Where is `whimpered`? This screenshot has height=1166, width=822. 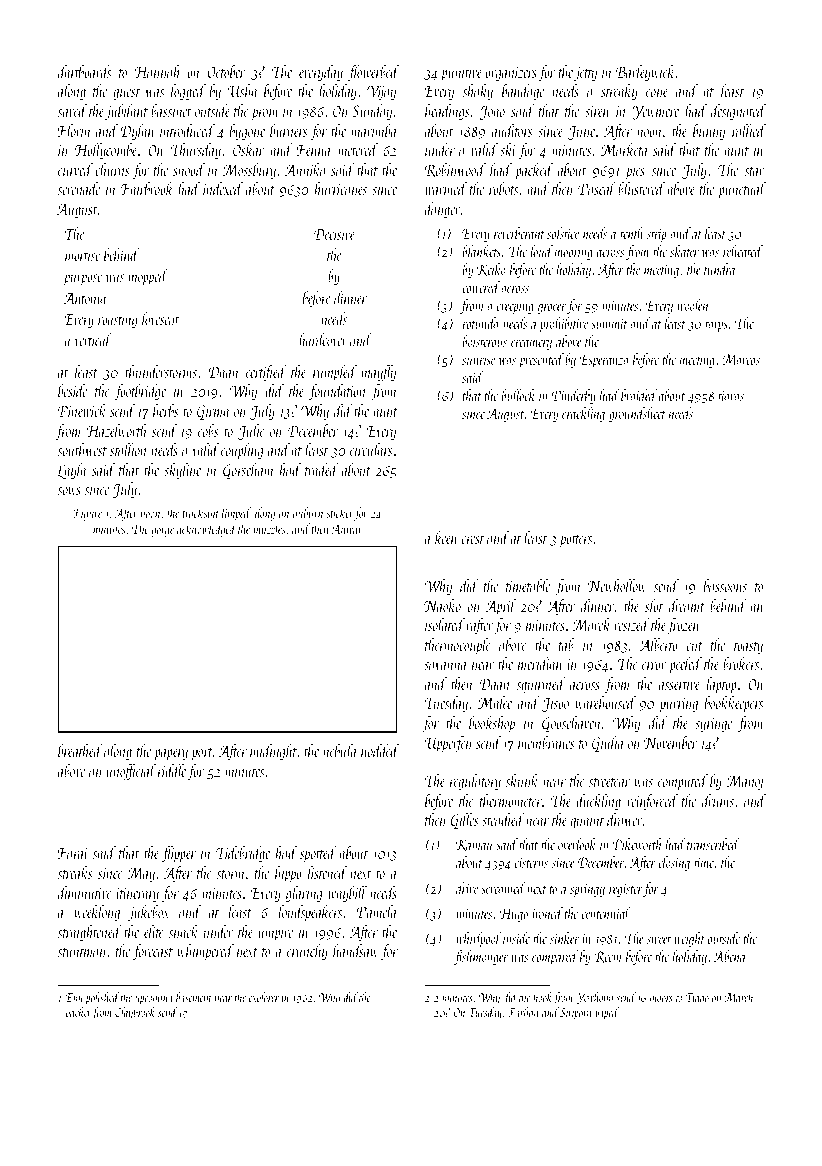 whimpered is located at coordinates (205, 952).
